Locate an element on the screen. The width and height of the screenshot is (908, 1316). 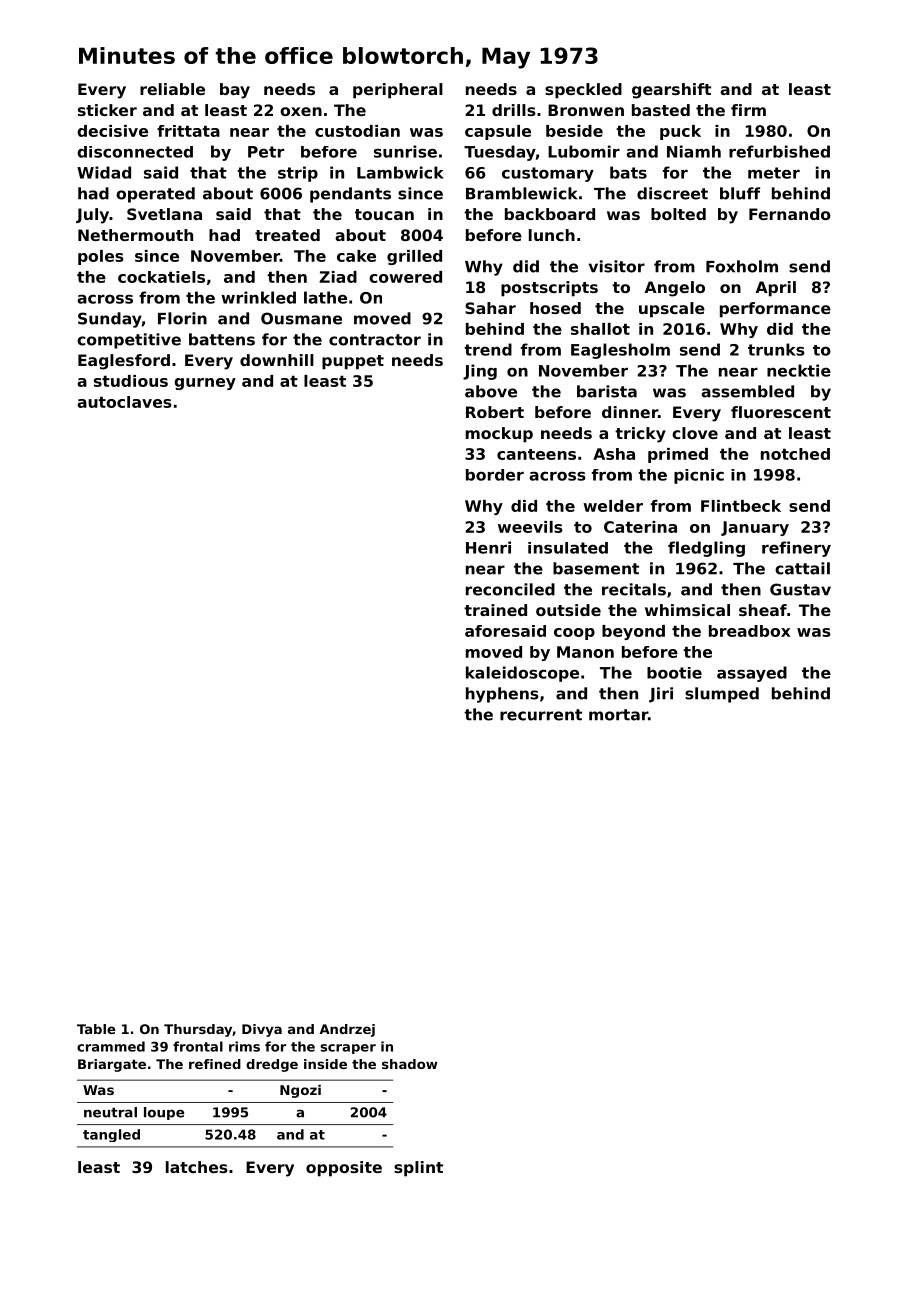
Ngozi is located at coordinates (300, 1091).
